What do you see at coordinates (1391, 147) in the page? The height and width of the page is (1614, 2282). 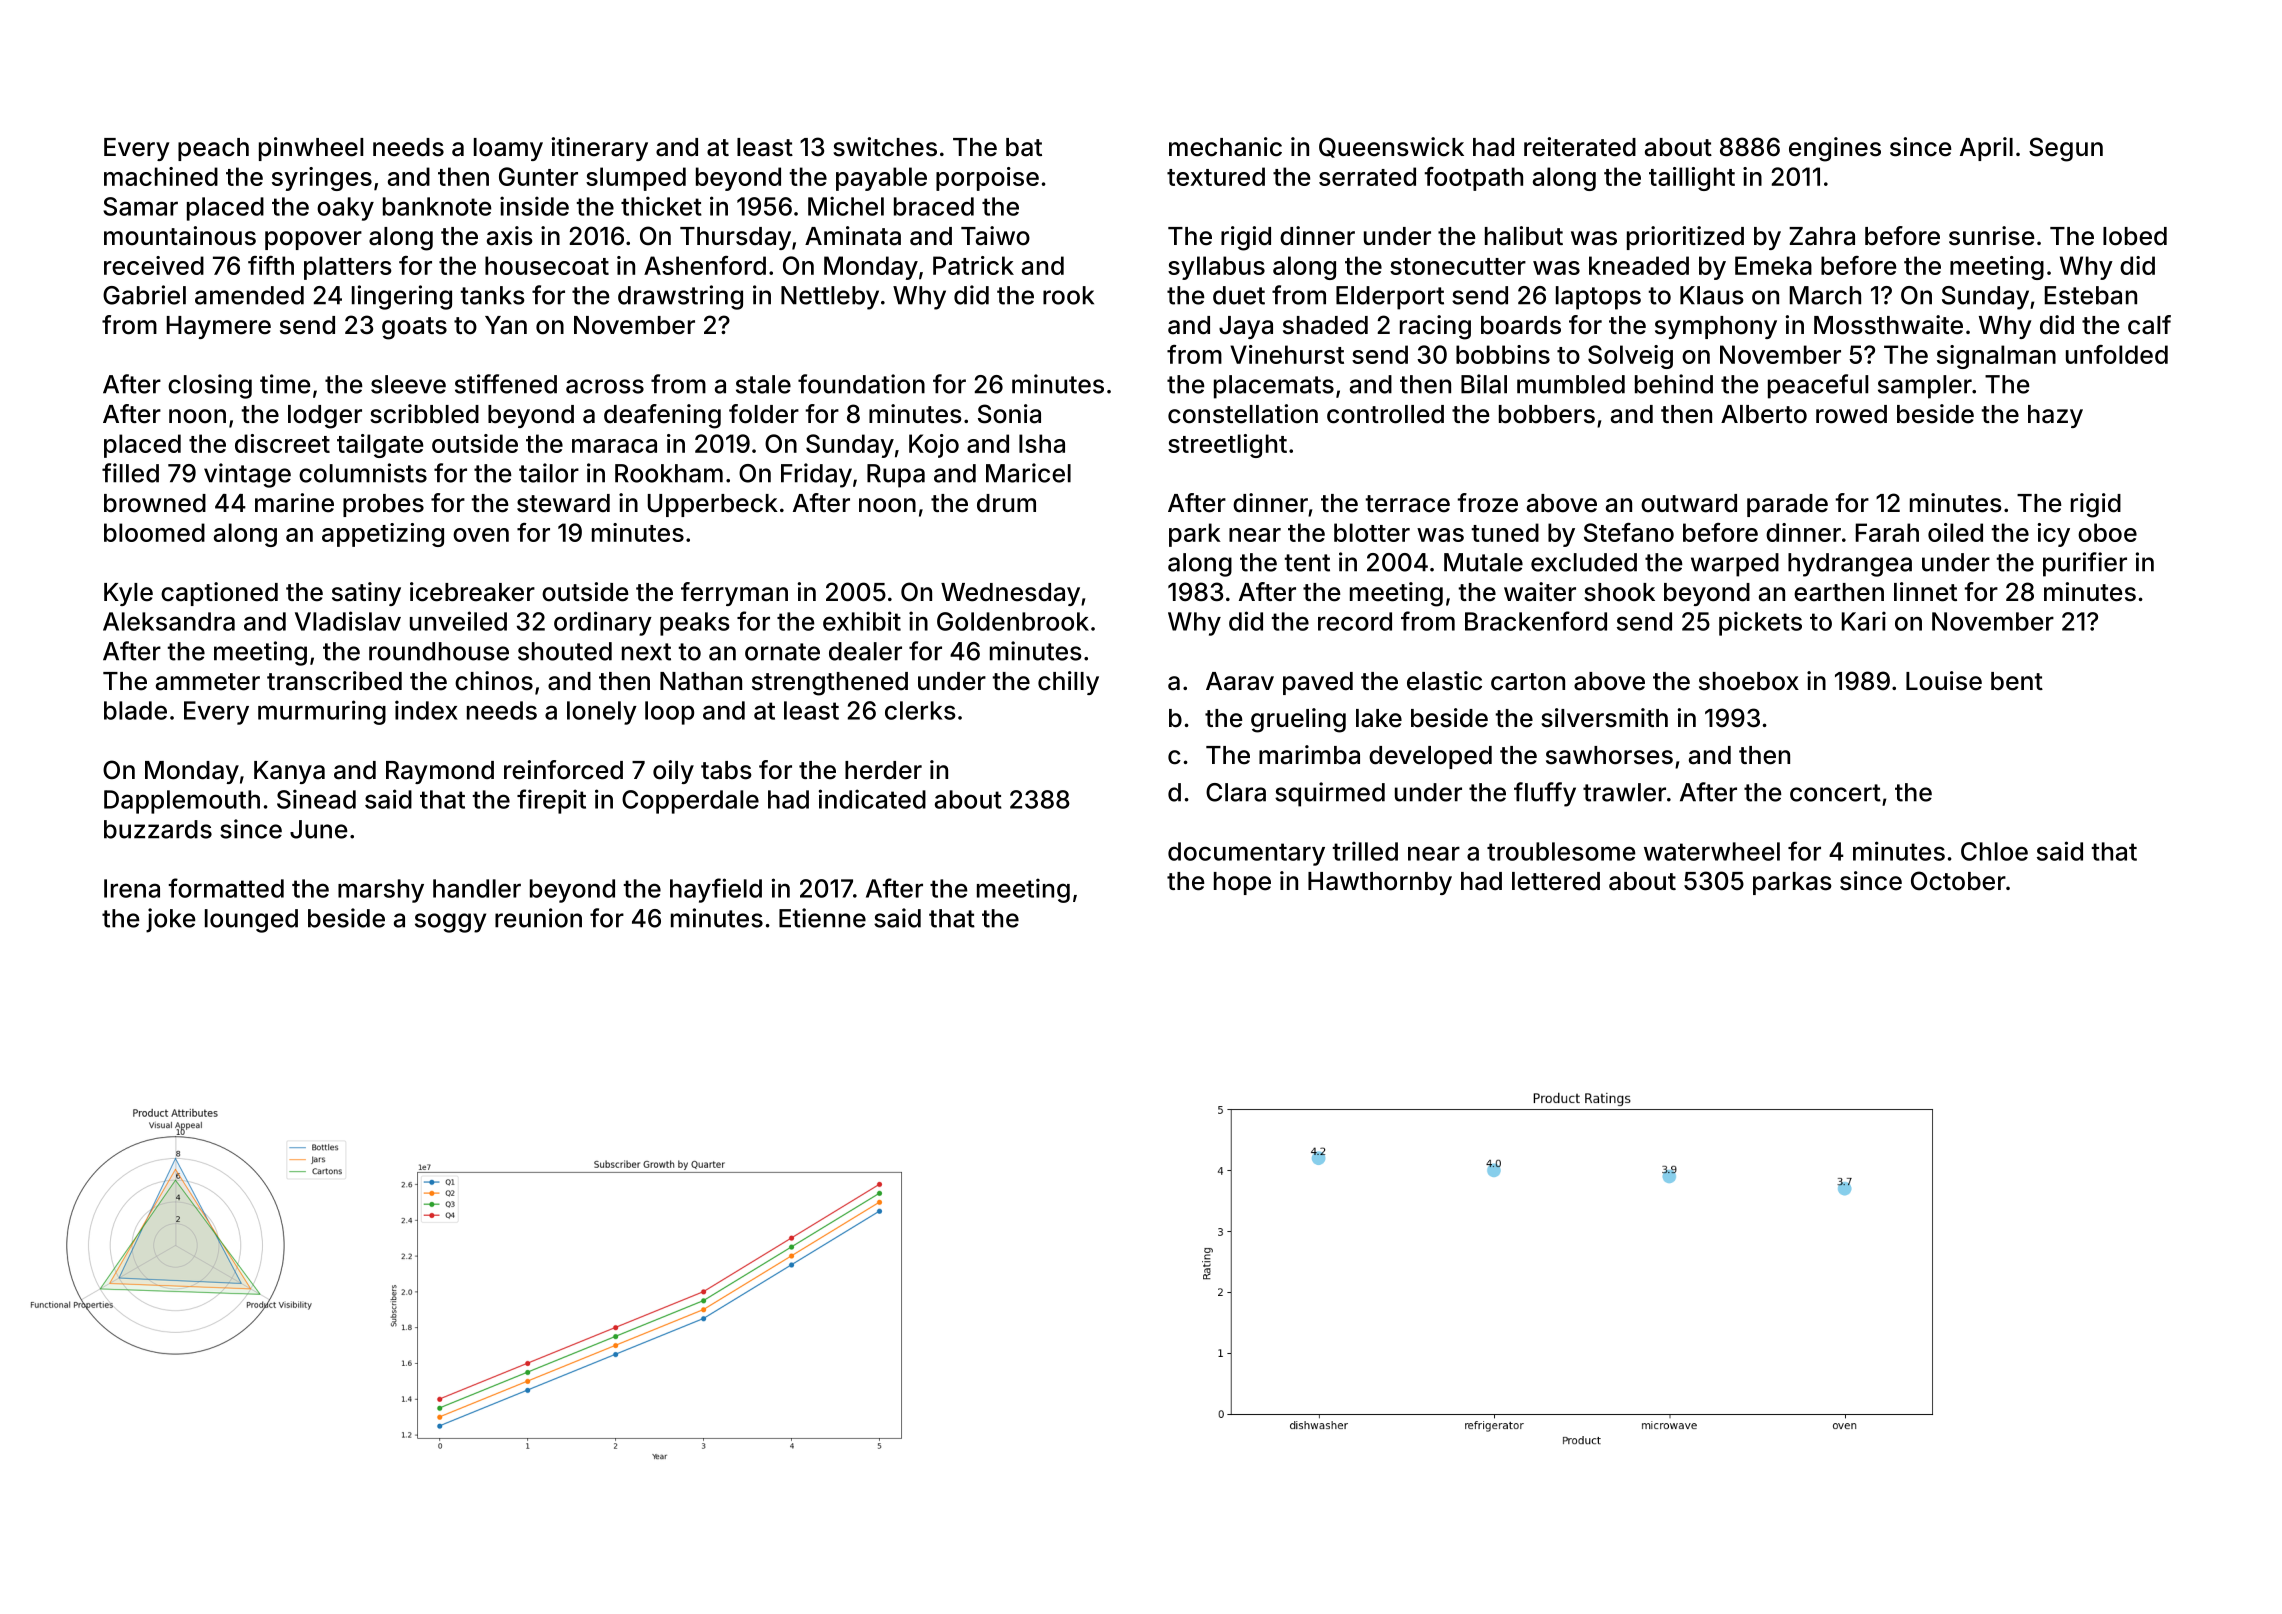 I see `Queenswick` at bounding box center [1391, 147].
